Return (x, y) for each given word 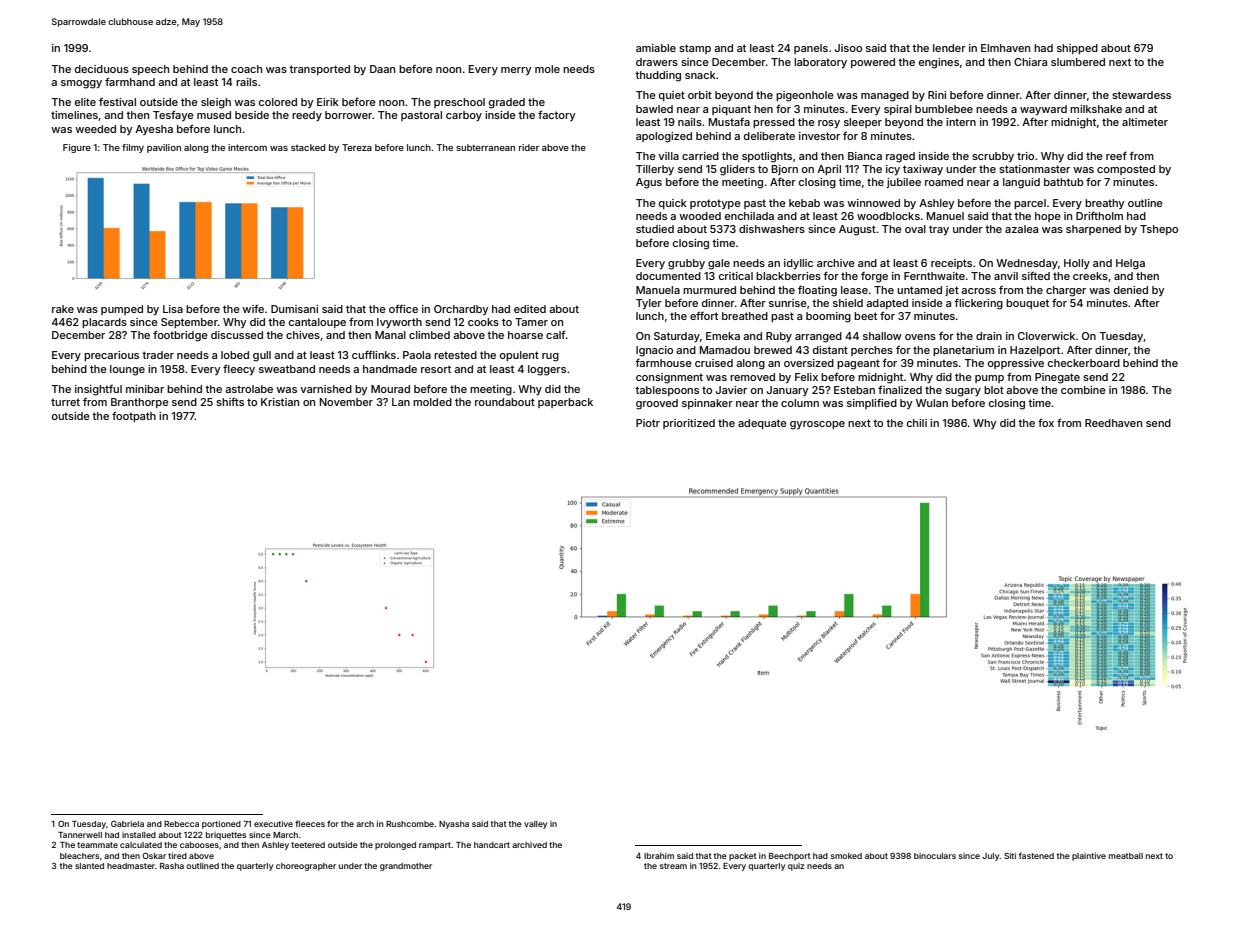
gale (719, 264)
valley (535, 825)
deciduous (102, 69)
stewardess (1141, 95)
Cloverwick (1046, 336)
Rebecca (181, 824)
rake (63, 309)
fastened (1036, 855)
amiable (656, 48)
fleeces (310, 823)
